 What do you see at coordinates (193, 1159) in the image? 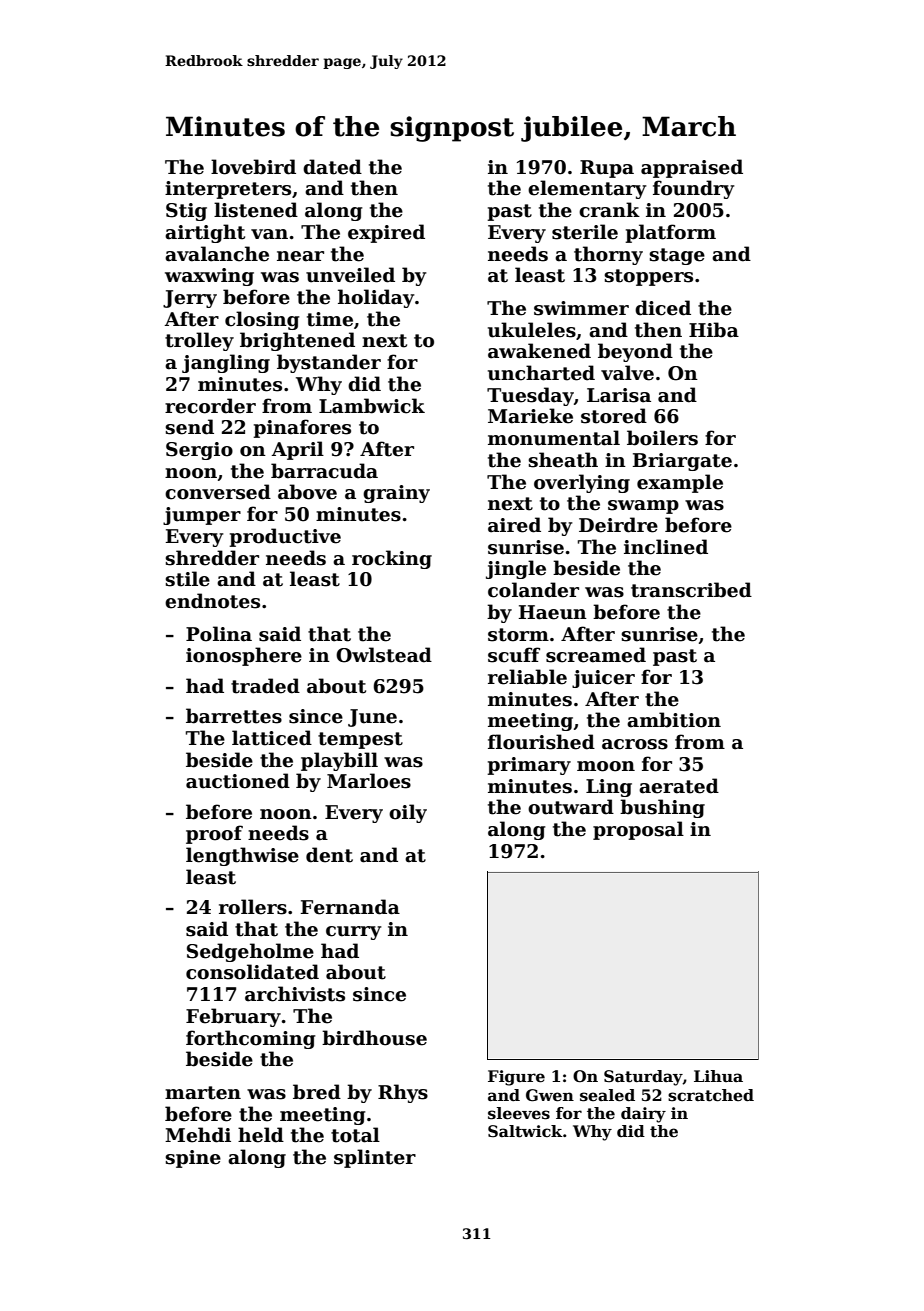
I see `spine` at bounding box center [193, 1159].
